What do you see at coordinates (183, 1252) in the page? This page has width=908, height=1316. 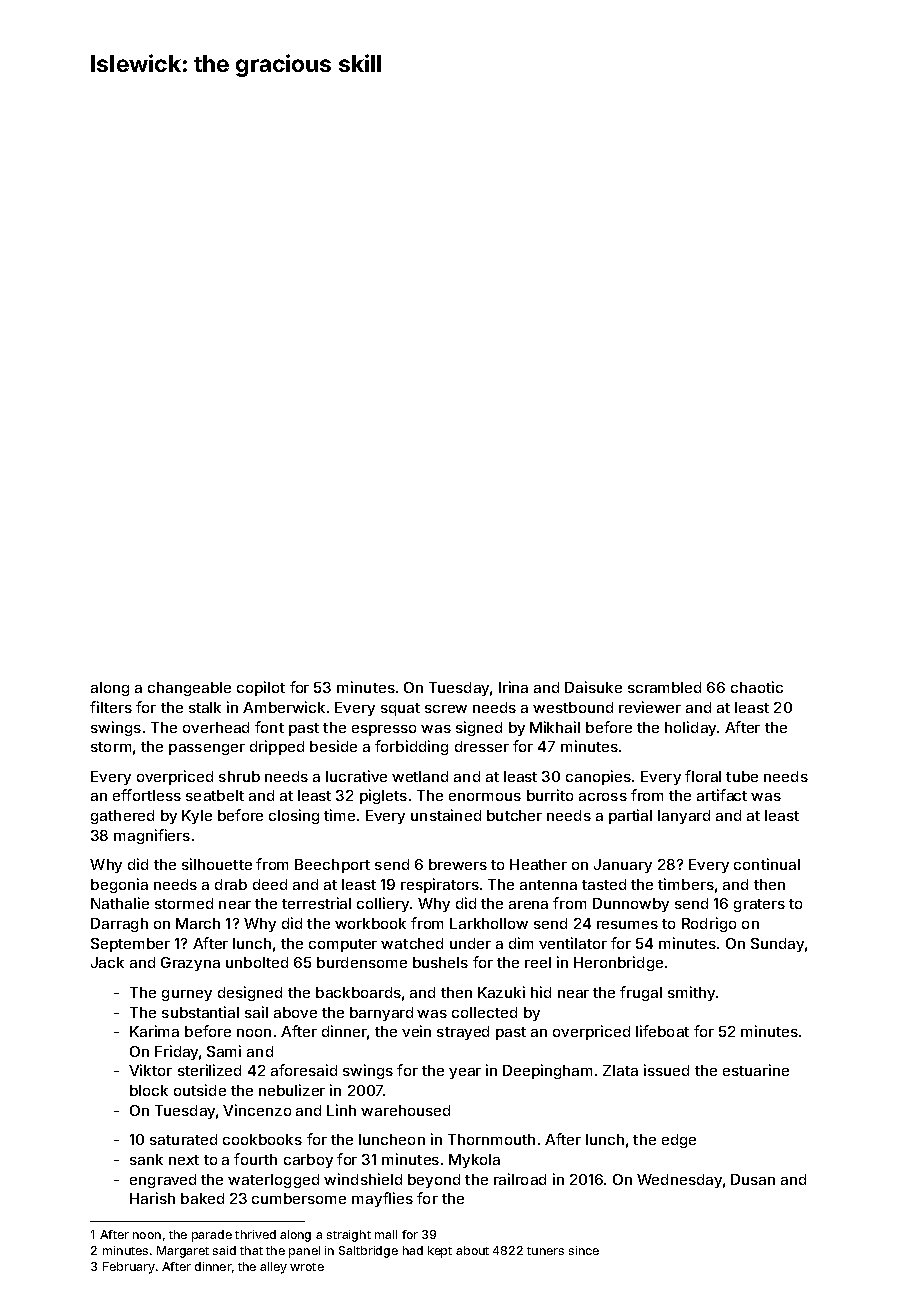 I see `Margaret` at bounding box center [183, 1252].
